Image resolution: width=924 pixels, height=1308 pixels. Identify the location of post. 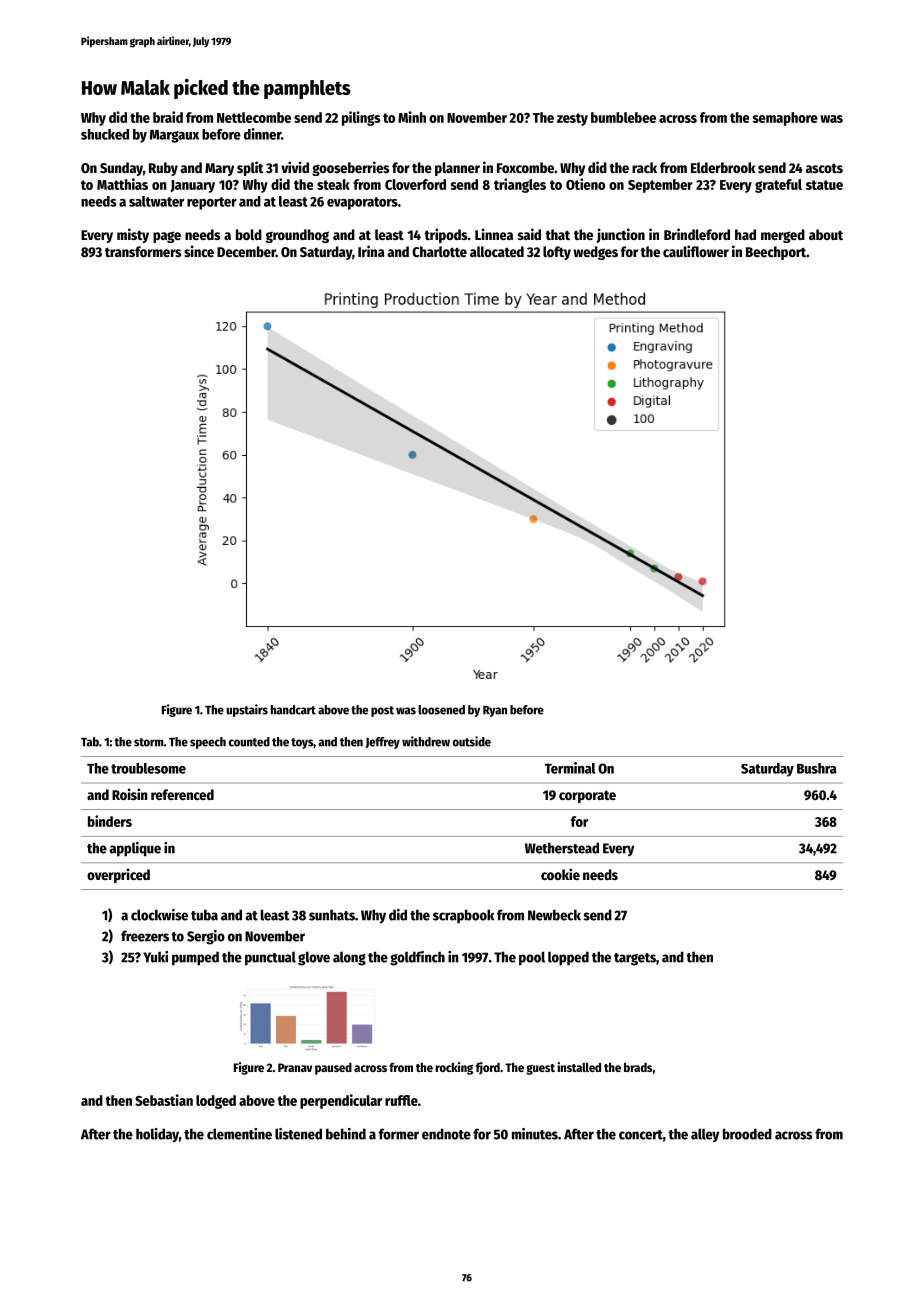
(382, 711).
